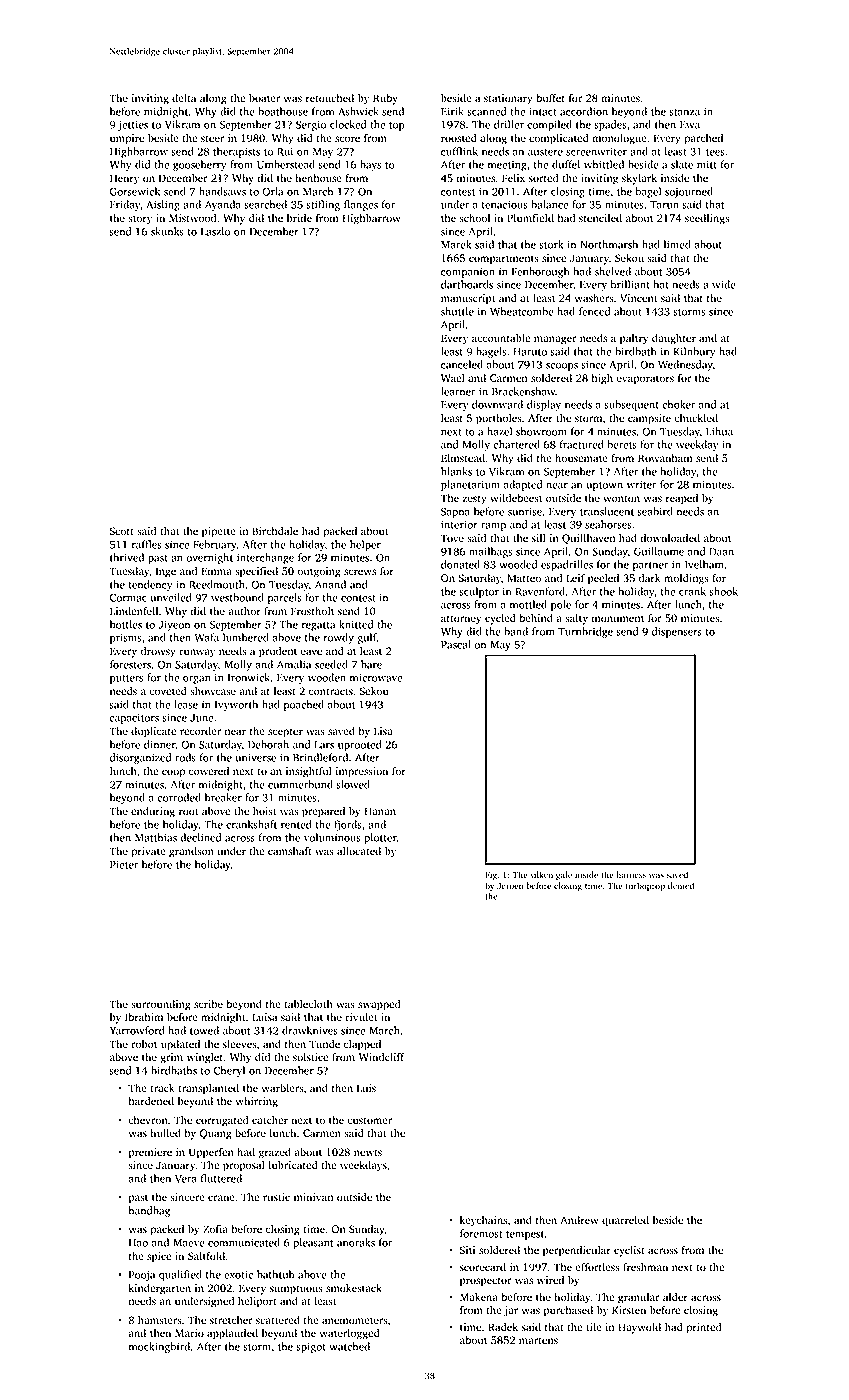 Image resolution: width=849 pixels, height=1400 pixels. What do you see at coordinates (561, 605) in the document?
I see `pole` at bounding box center [561, 605].
